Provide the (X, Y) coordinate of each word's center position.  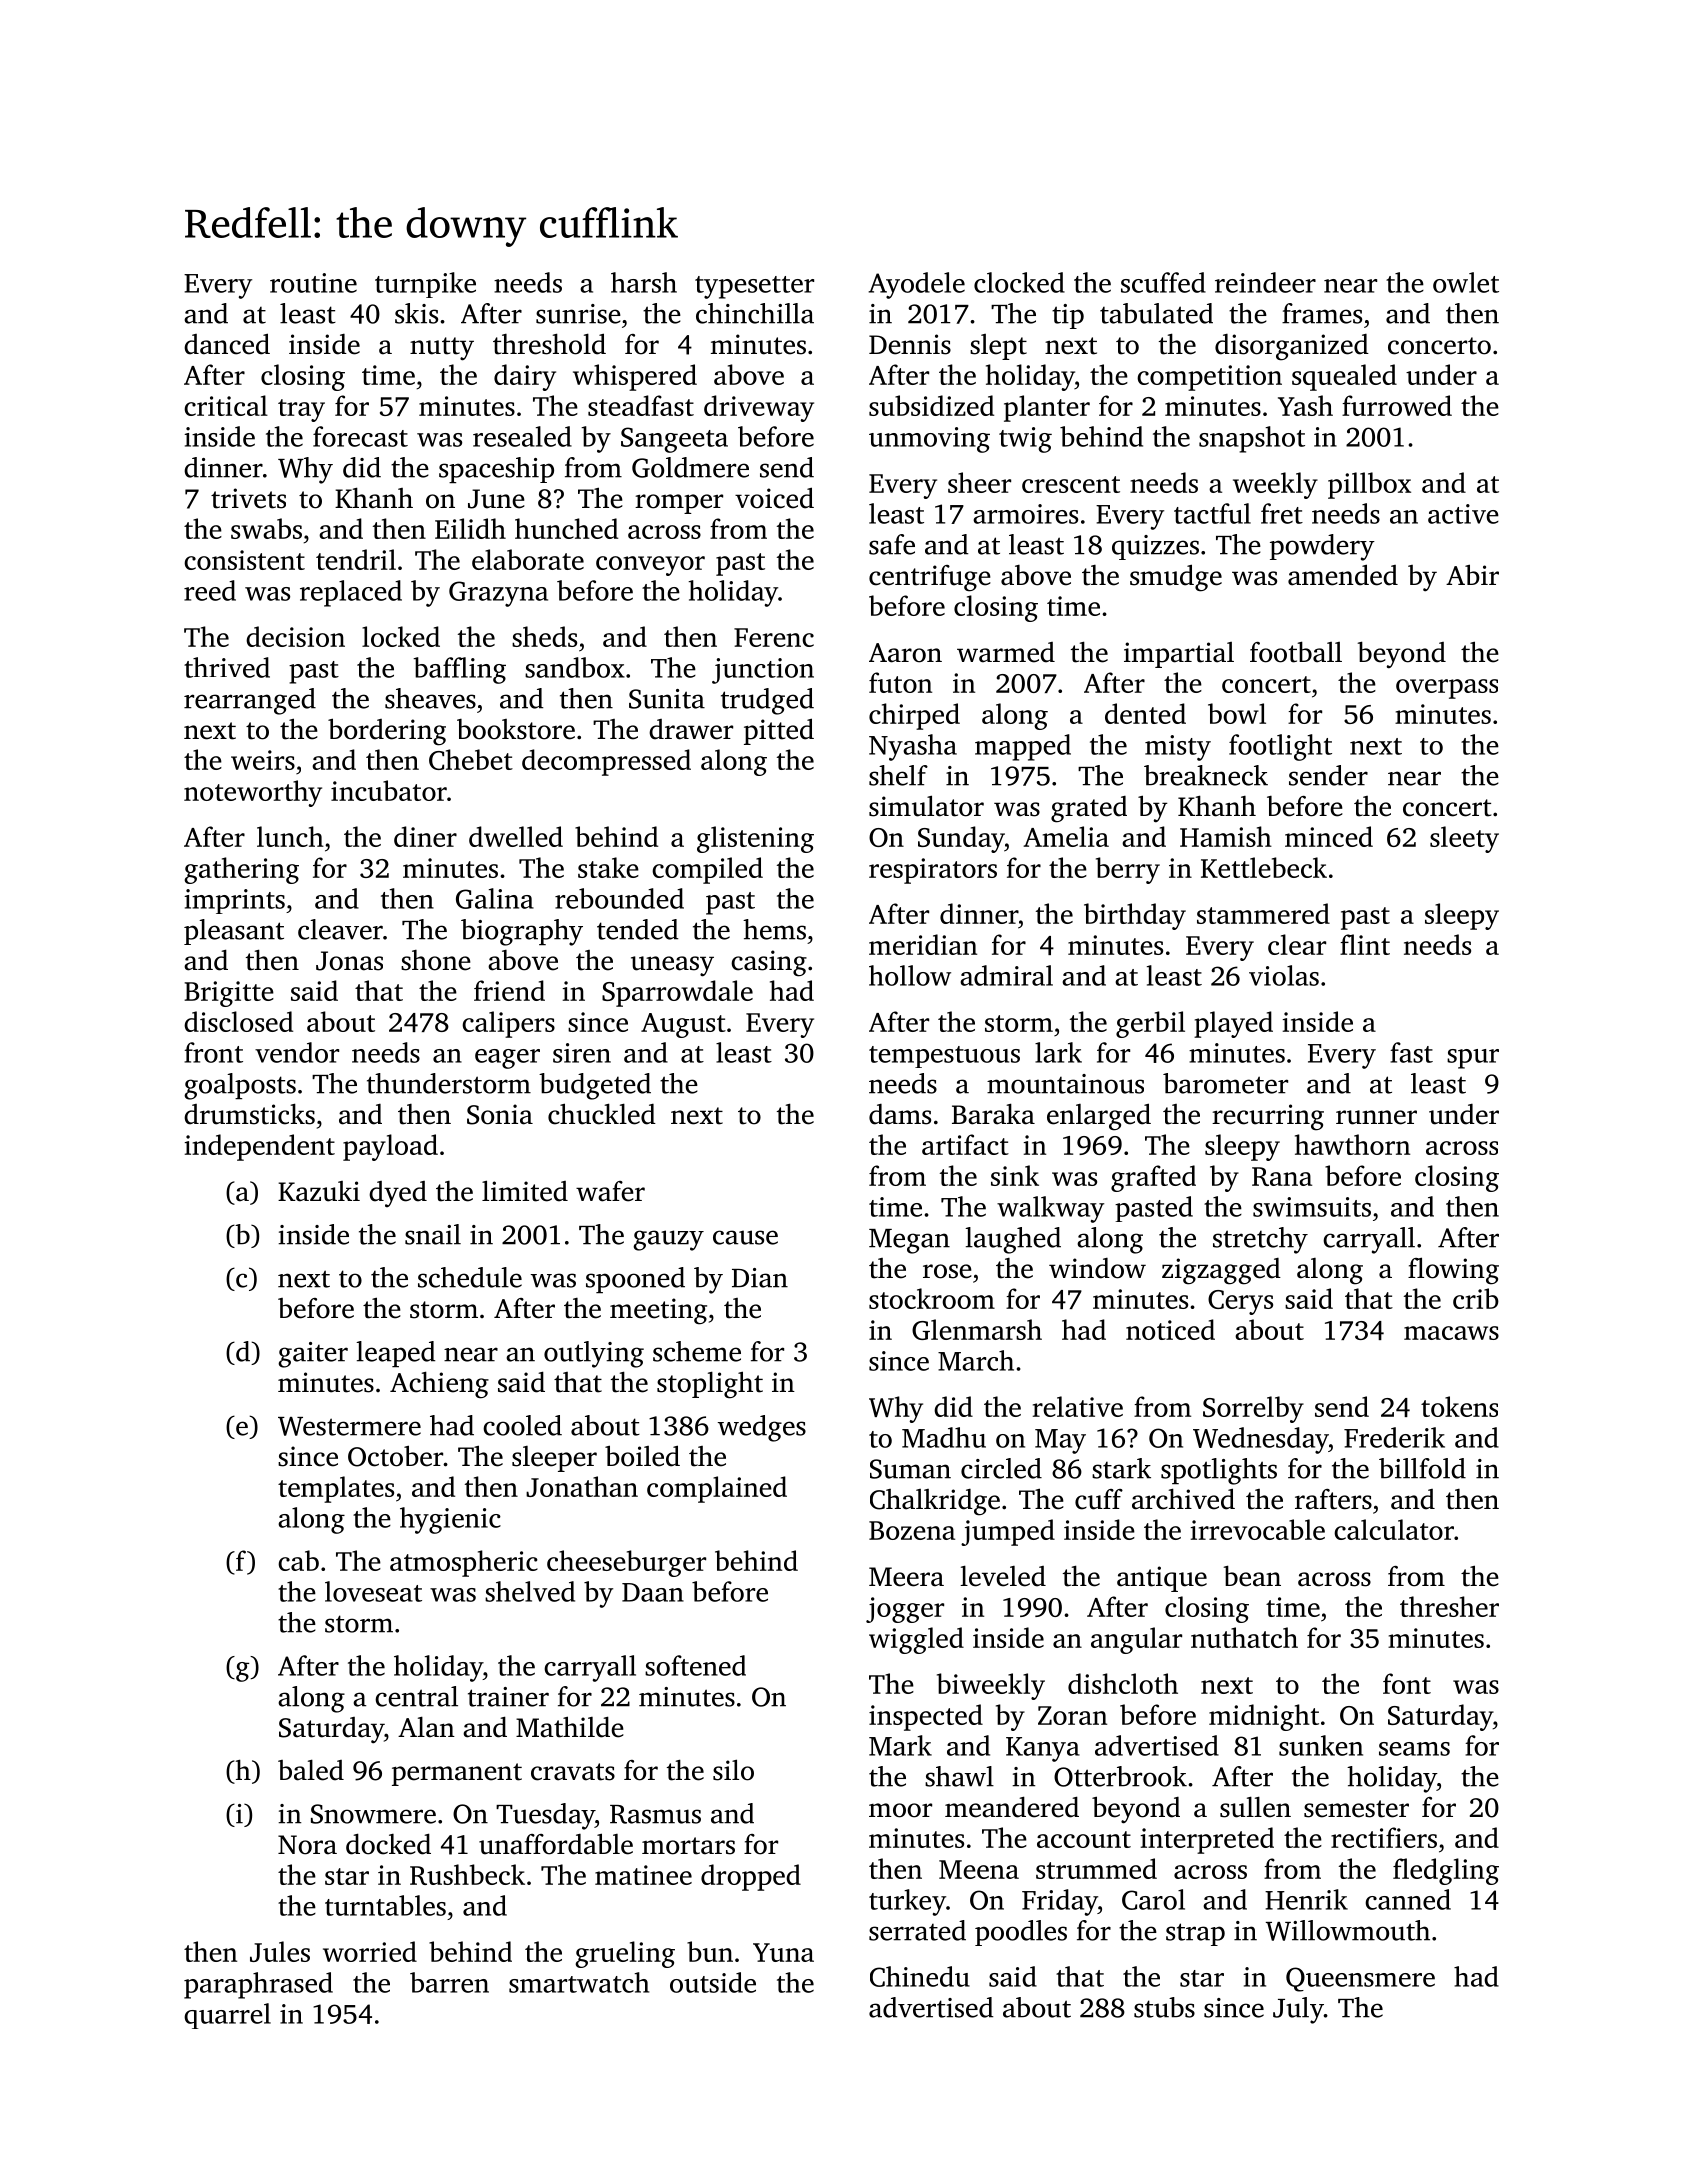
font (1407, 1683)
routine (313, 283)
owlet (1466, 282)
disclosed (238, 1021)
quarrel (227, 2016)
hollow (910, 975)
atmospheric (464, 1563)
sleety (1464, 839)
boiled (642, 1456)
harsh (644, 282)
